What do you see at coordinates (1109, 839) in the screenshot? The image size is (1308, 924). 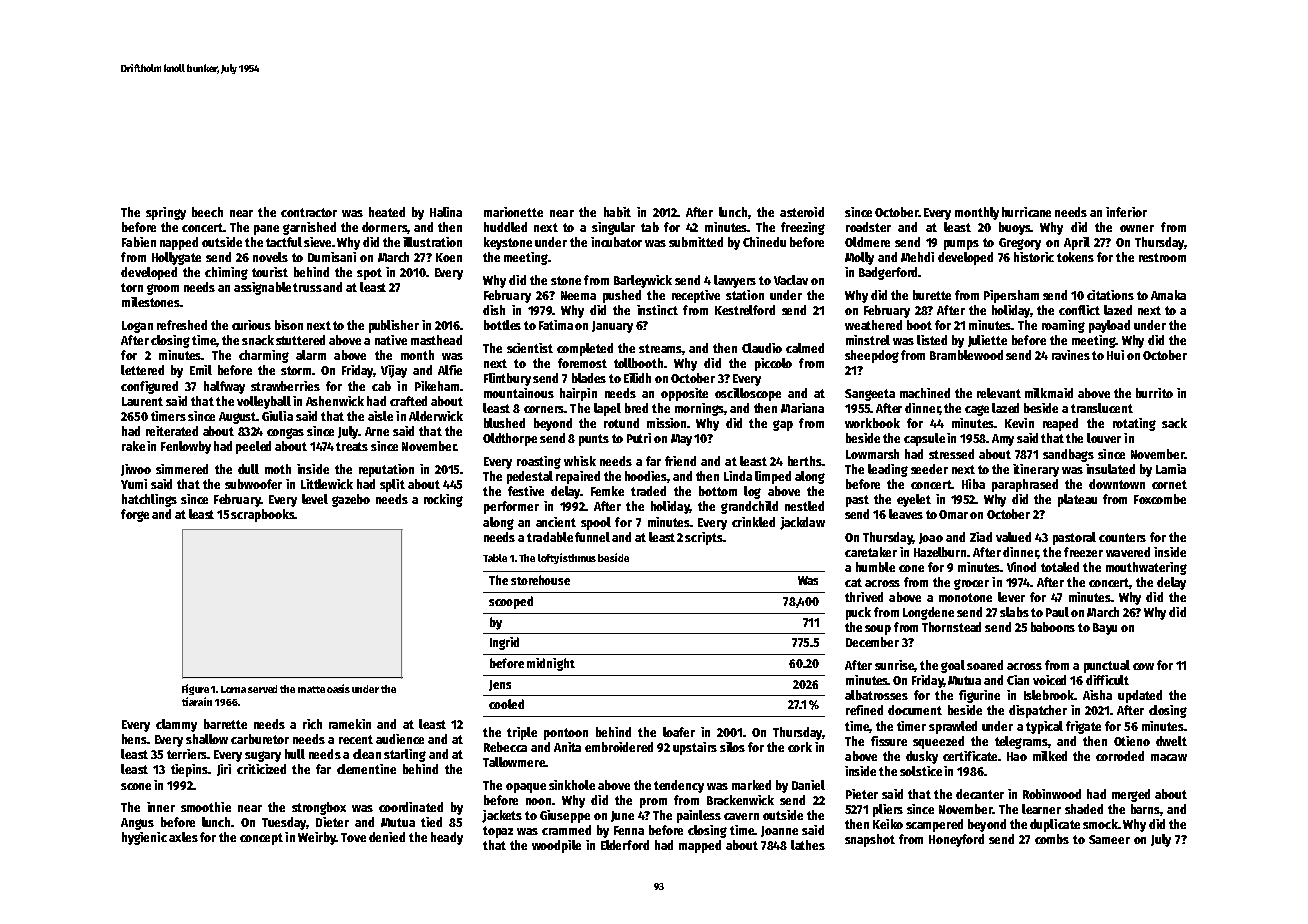 I see `Sameer` at bounding box center [1109, 839].
